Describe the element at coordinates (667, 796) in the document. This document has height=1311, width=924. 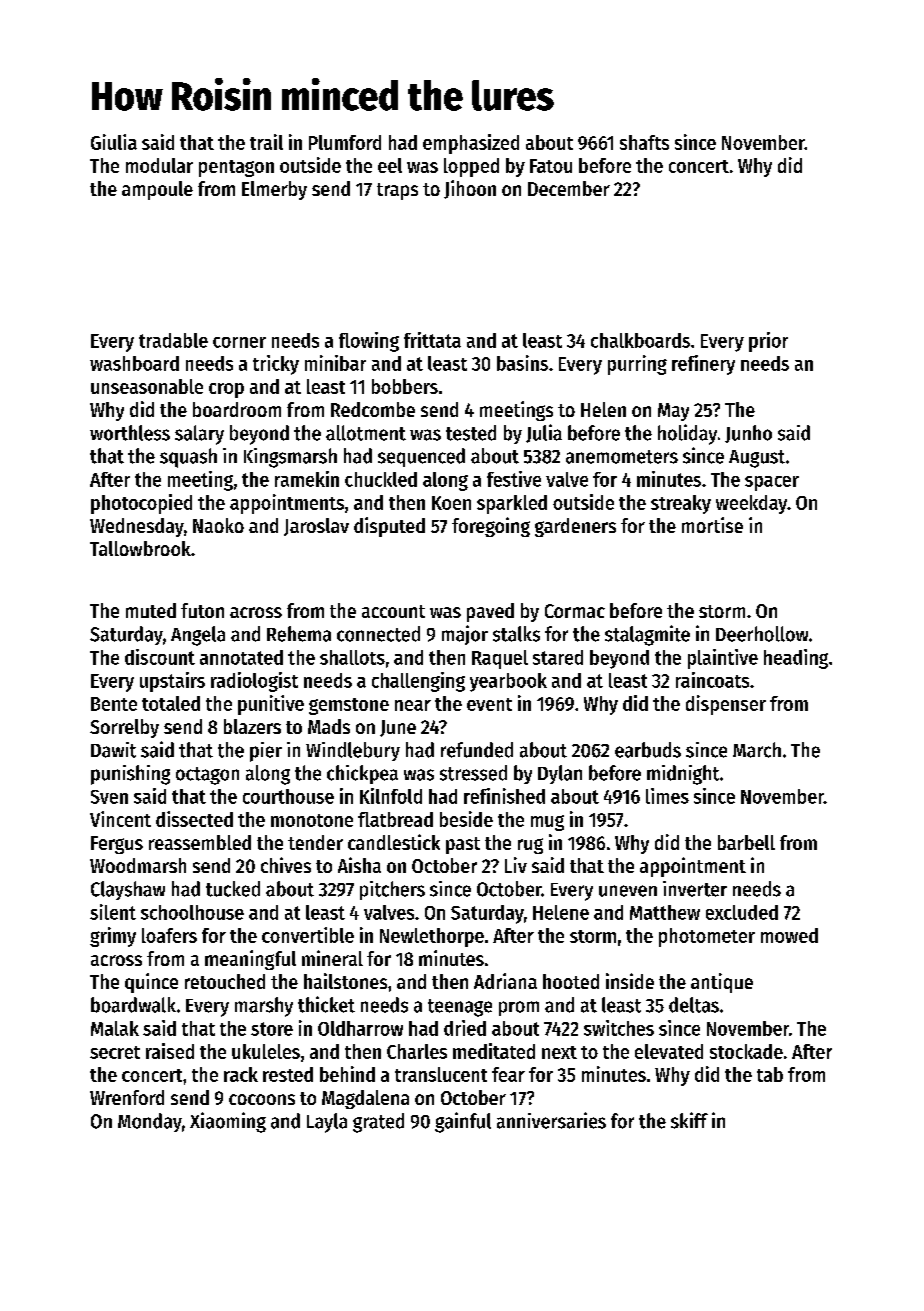
I see `limes` at that location.
